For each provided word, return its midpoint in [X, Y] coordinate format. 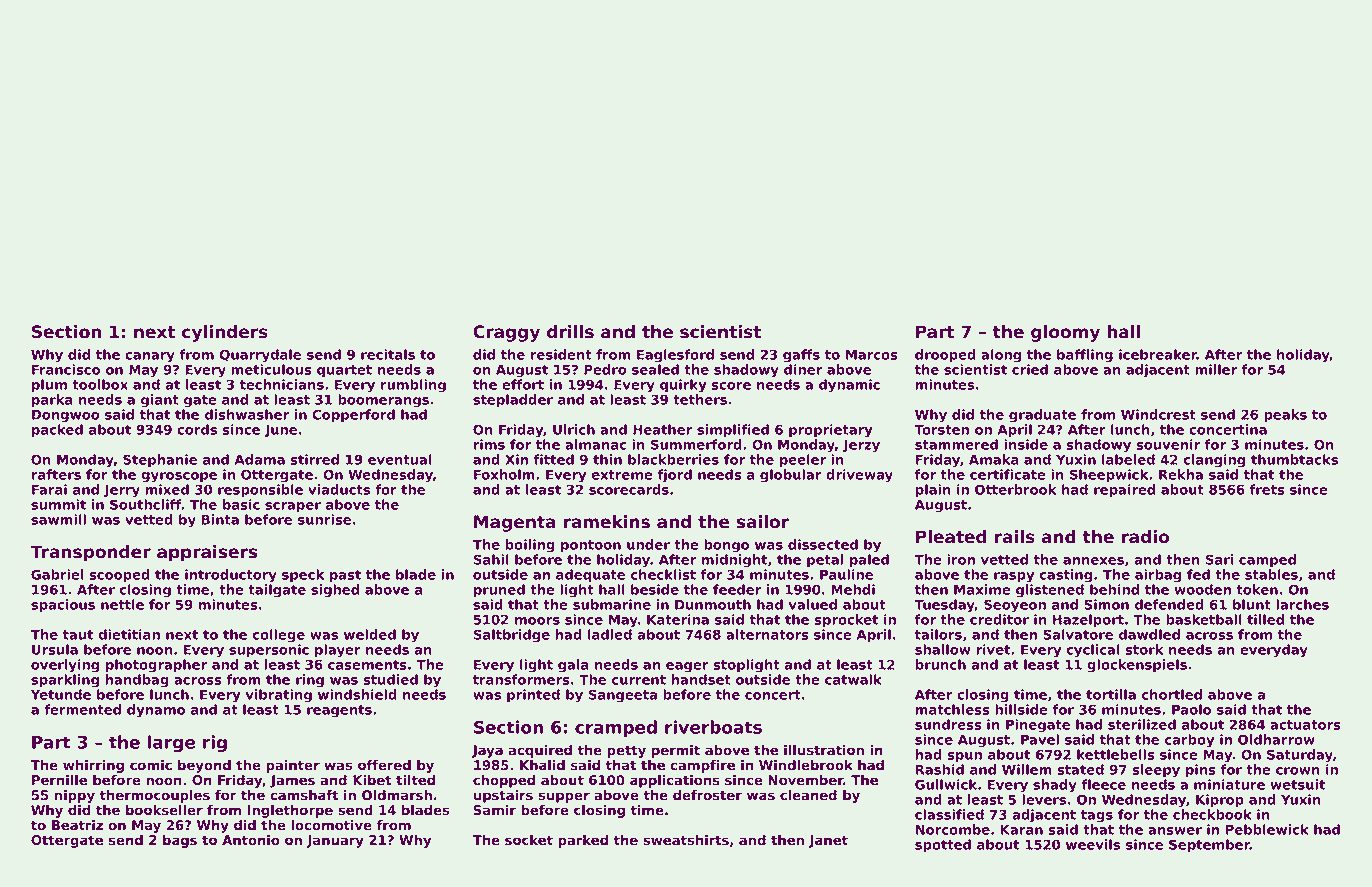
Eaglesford [675, 356]
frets [1267, 489]
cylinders [225, 333]
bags [180, 841]
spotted [943, 845]
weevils [1093, 844]
